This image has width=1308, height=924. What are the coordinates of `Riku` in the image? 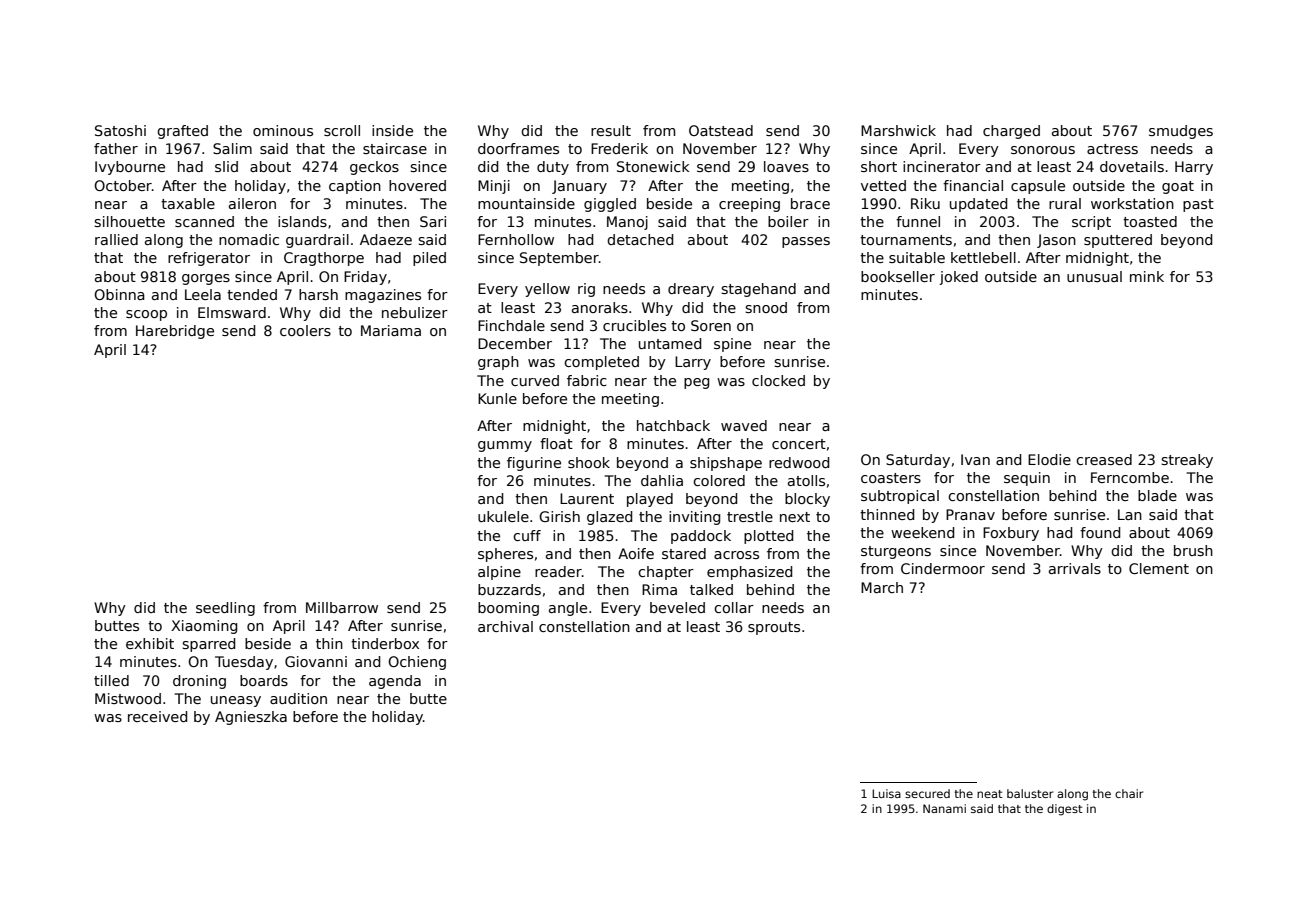 It's located at (925, 203).
